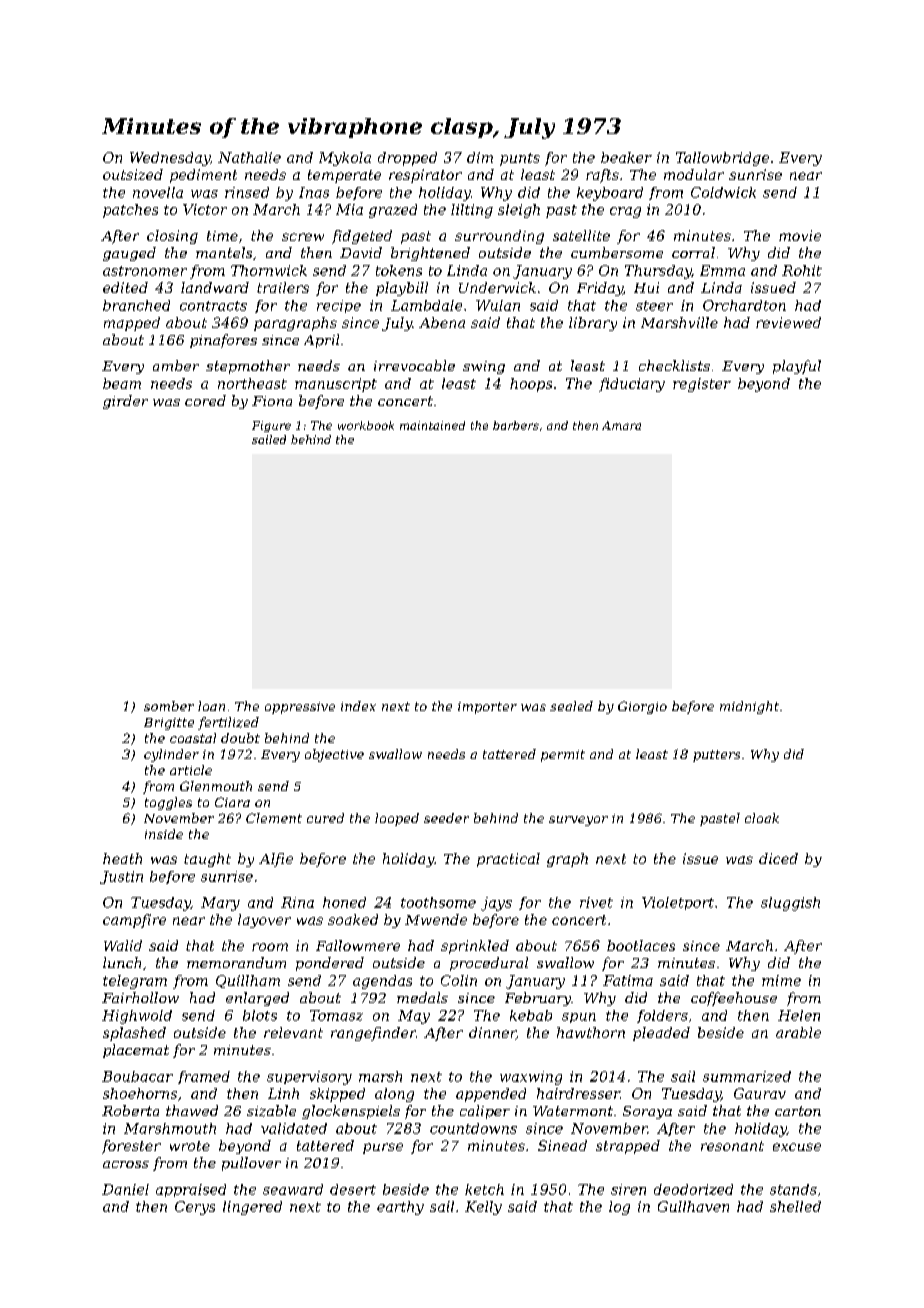 Image resolution: width=924 pixels, height=1308 pixels. Describe the element at coordinates (446, 818) in the screenshot. I see `seeder` at that location.
